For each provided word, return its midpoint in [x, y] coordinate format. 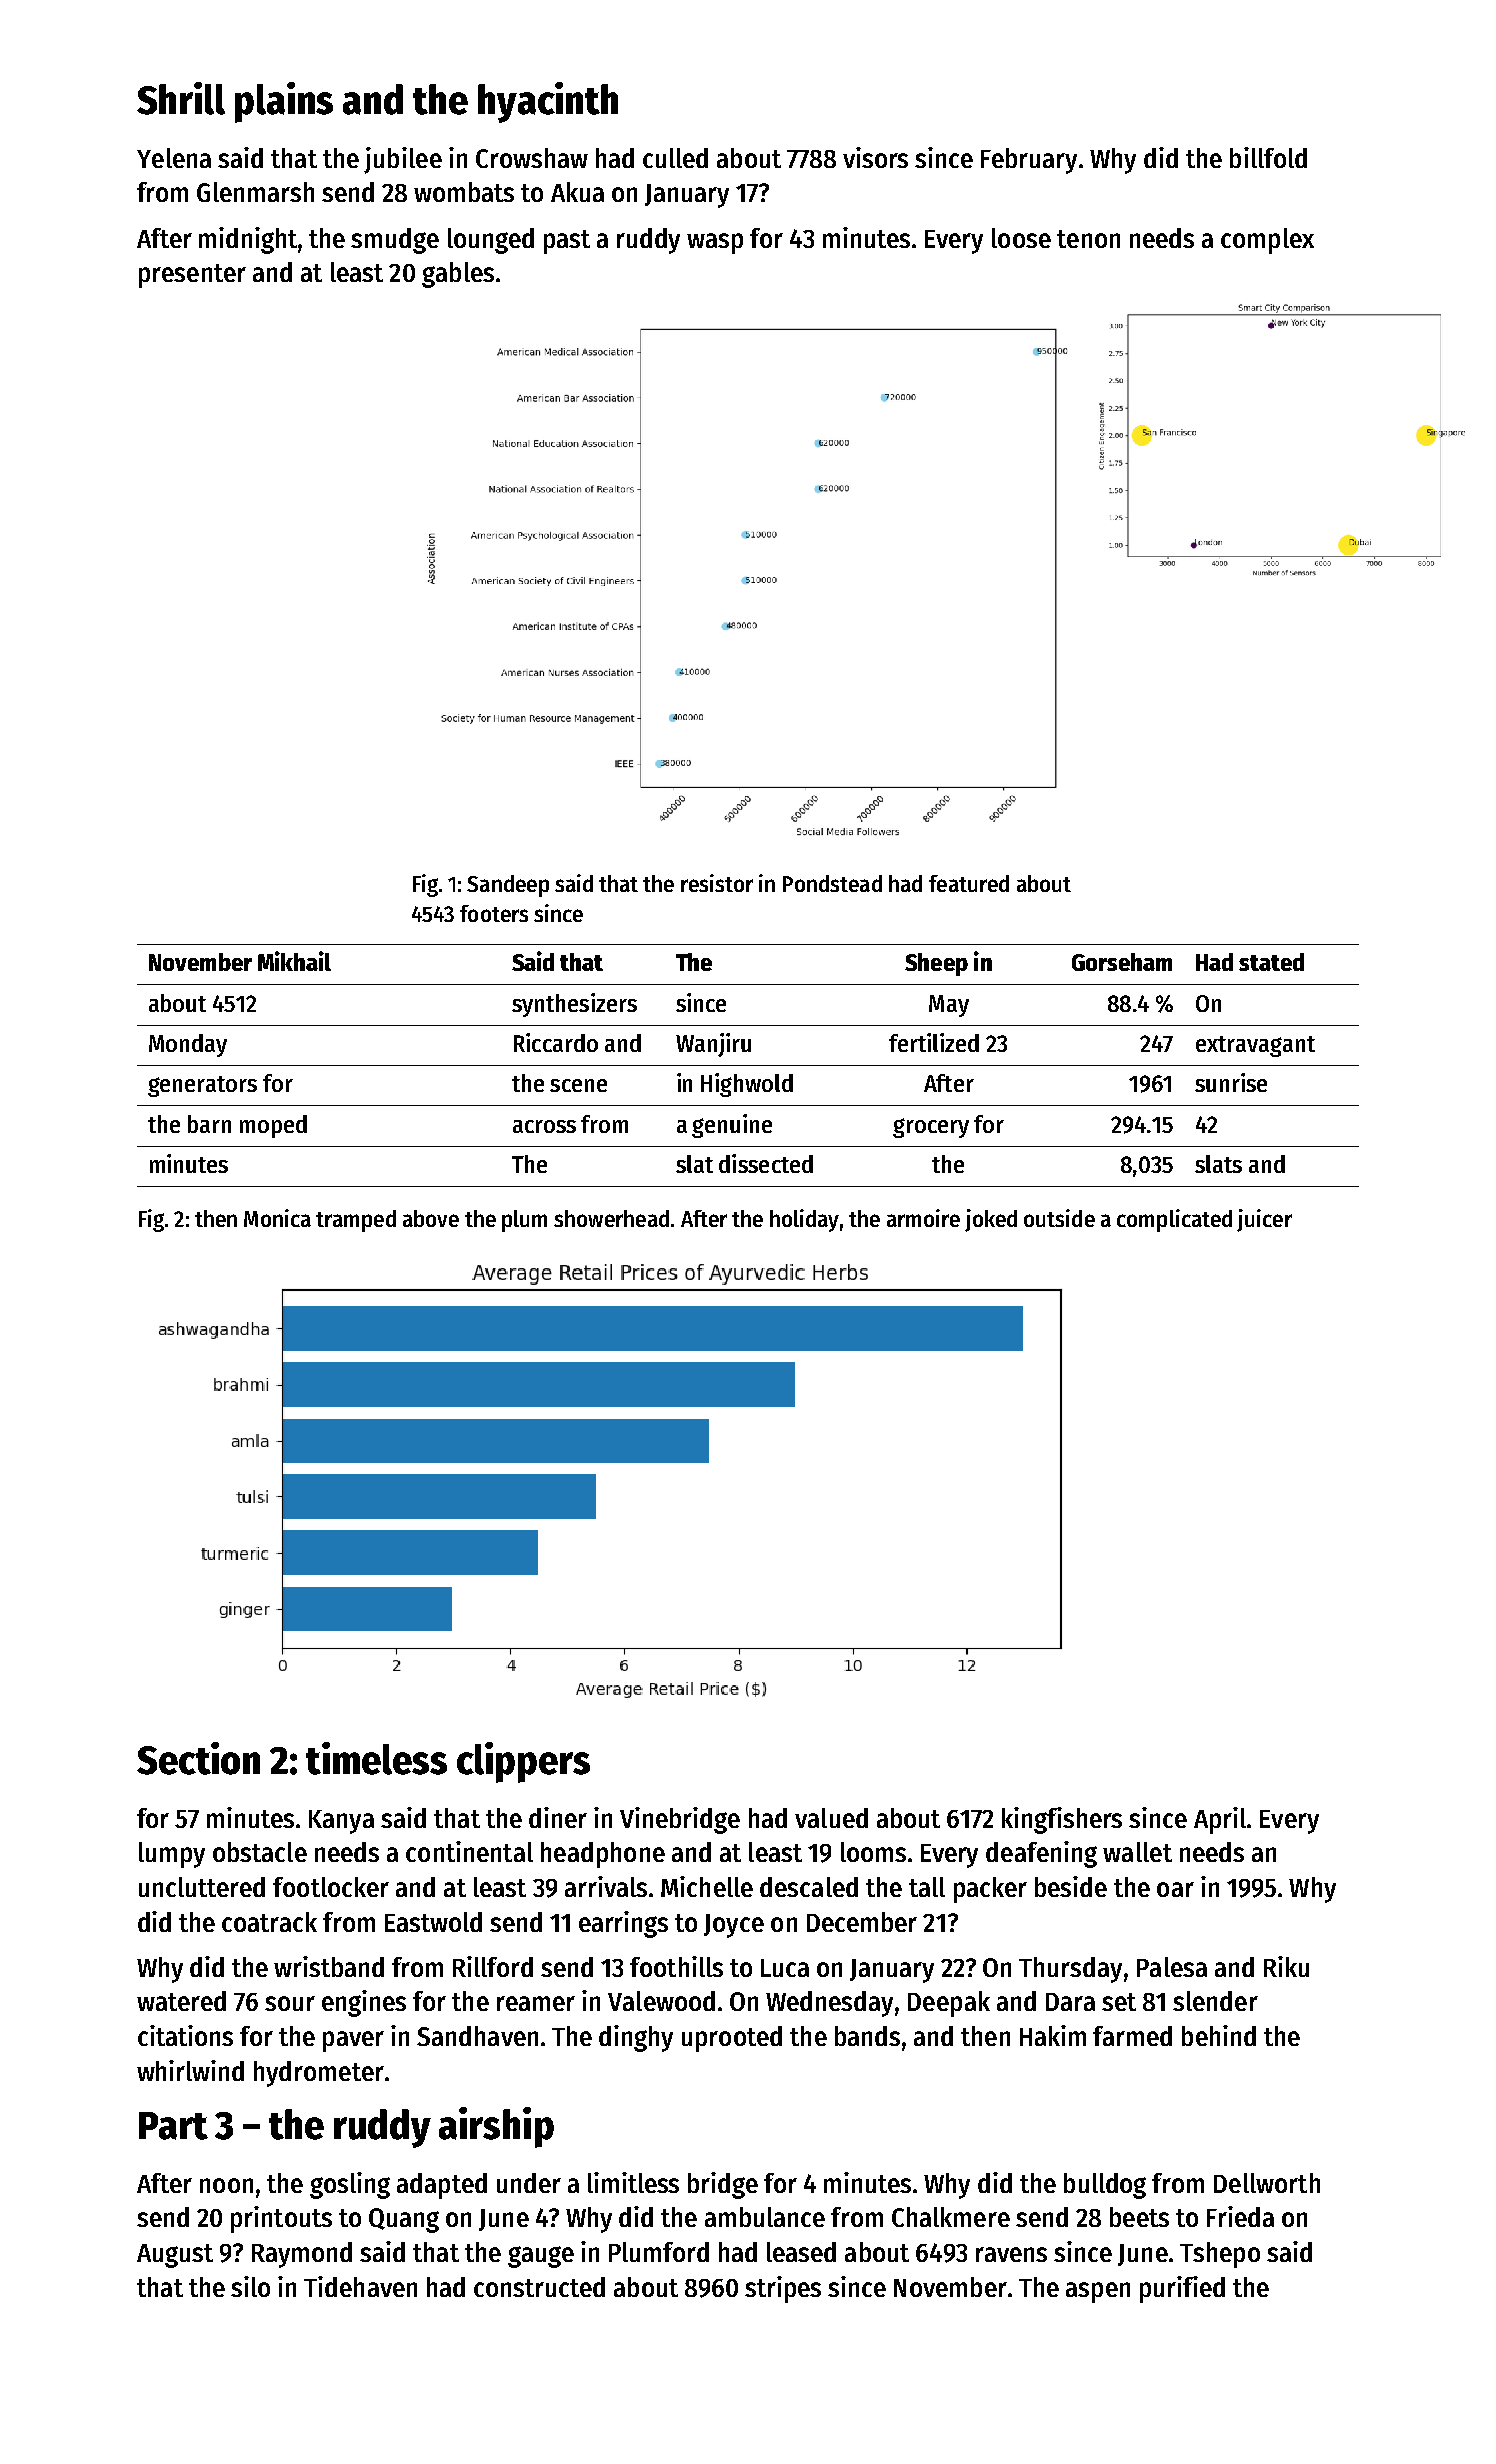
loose [1021, 238]
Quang [404, 2220]
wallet [1137, 1852]
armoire [923, 1218]
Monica [277, 1218]
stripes [783, 2289]
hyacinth [548, 102]
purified [1182, 2289]
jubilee [403, 160]
